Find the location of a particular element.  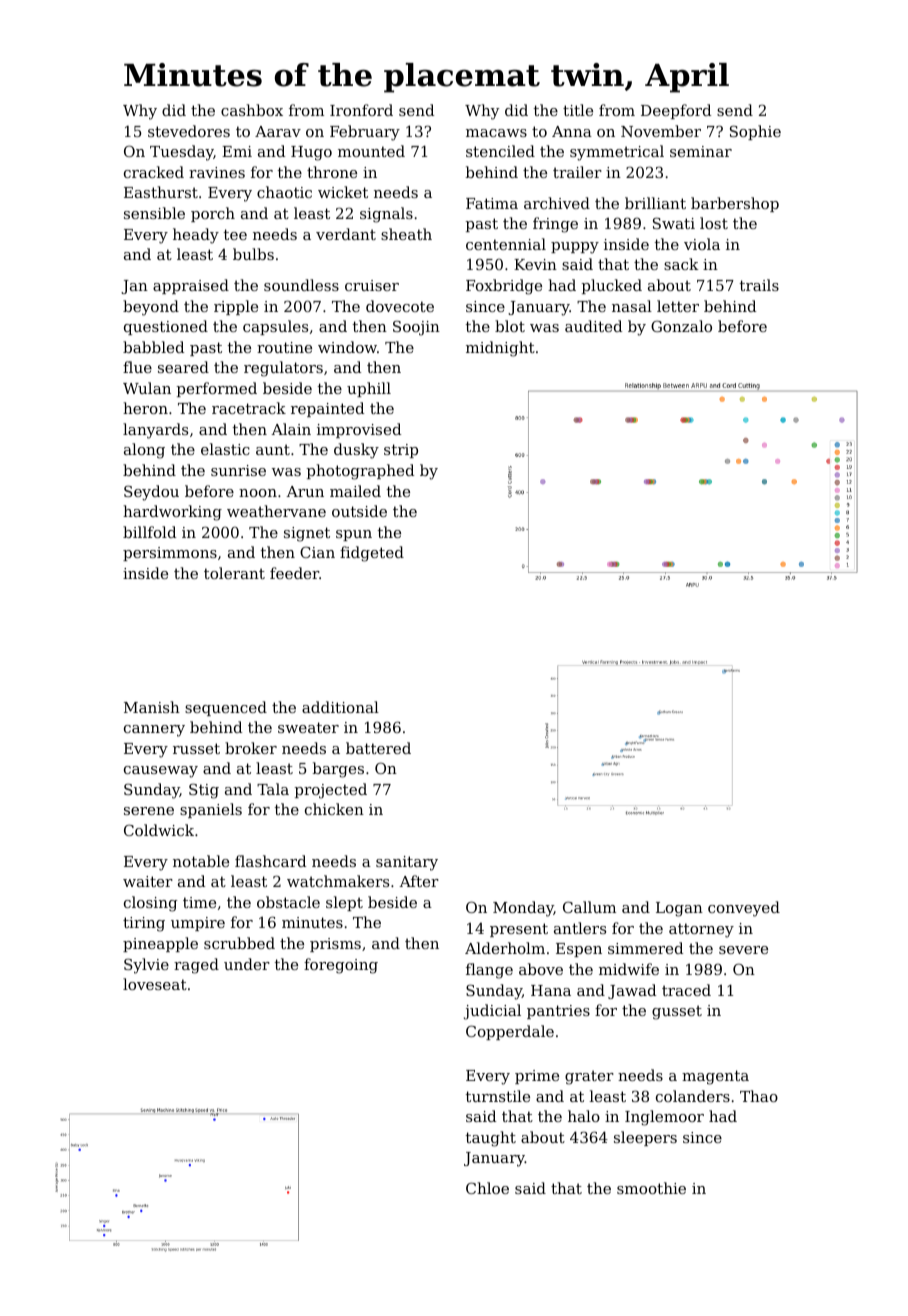

Anna is located at coordinates (572, 131).
